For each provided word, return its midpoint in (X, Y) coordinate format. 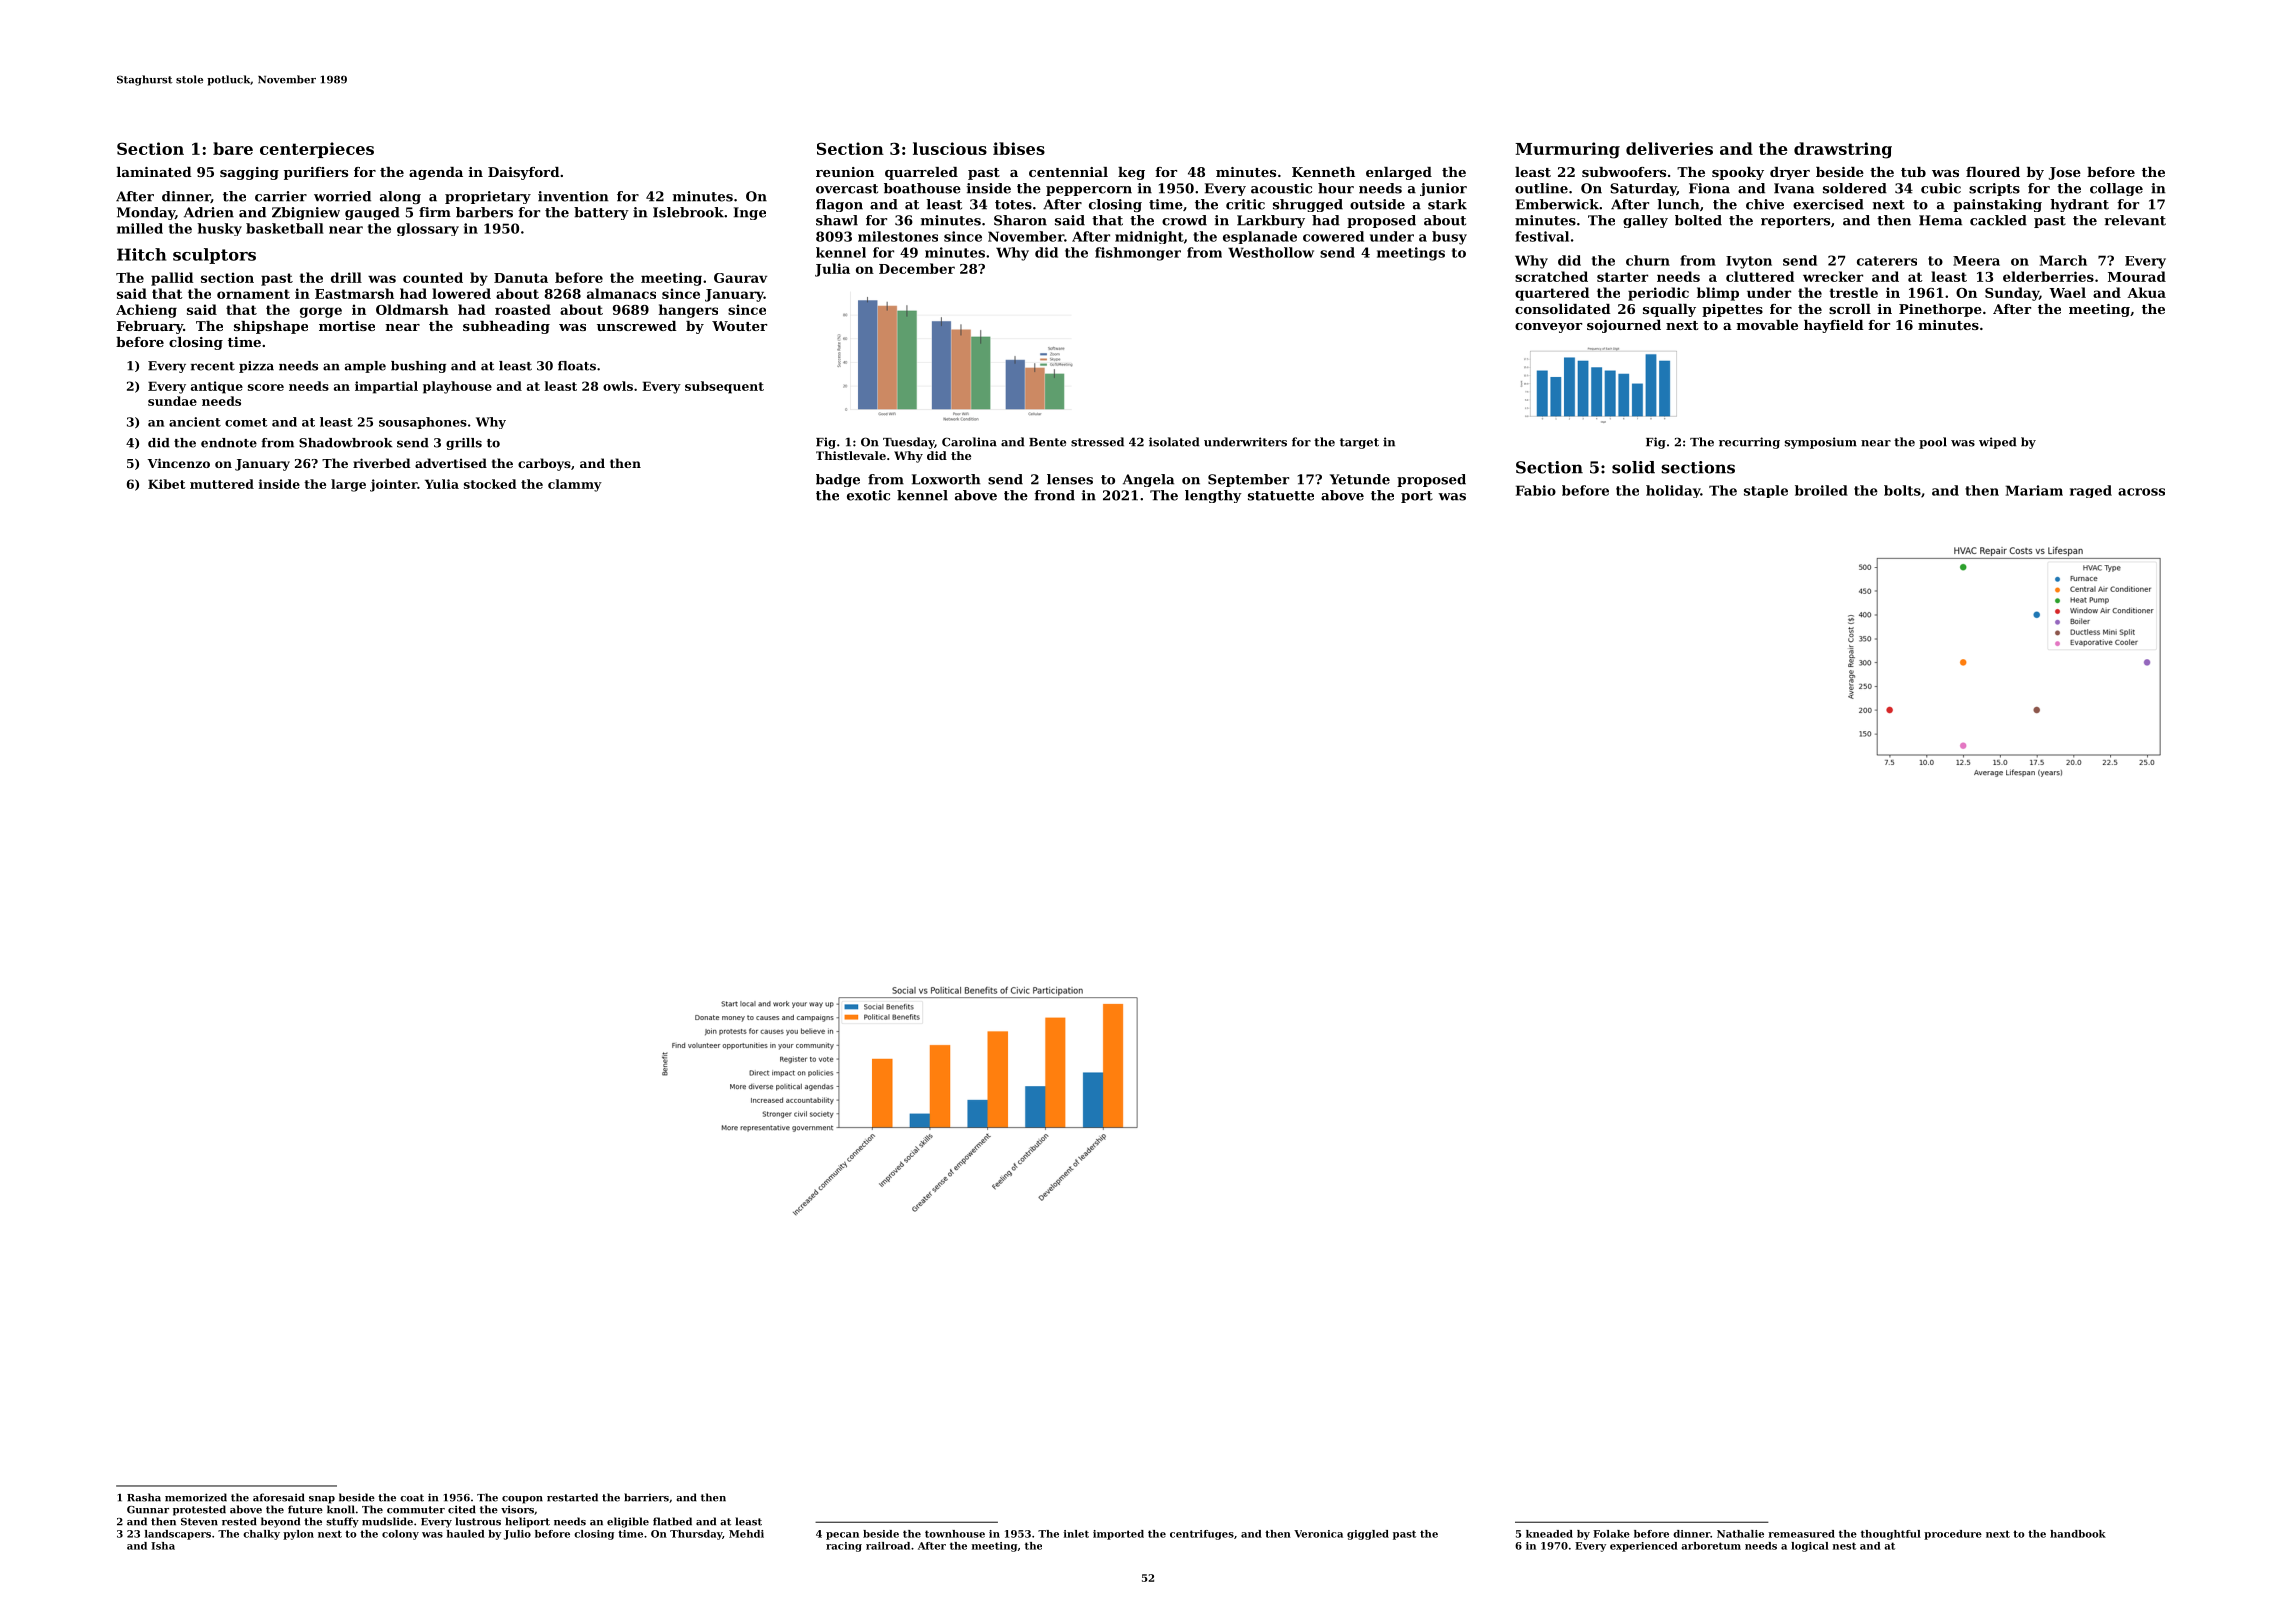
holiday (1673, 491)
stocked (490, 484)
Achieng (146, 311)
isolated (1174, 442)
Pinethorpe (1940, 310)
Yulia (442, 484)
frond (1055, 495)
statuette (1281, 496)
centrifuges (1202, 1535)
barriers (646, 1497)
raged (2091, 491)
